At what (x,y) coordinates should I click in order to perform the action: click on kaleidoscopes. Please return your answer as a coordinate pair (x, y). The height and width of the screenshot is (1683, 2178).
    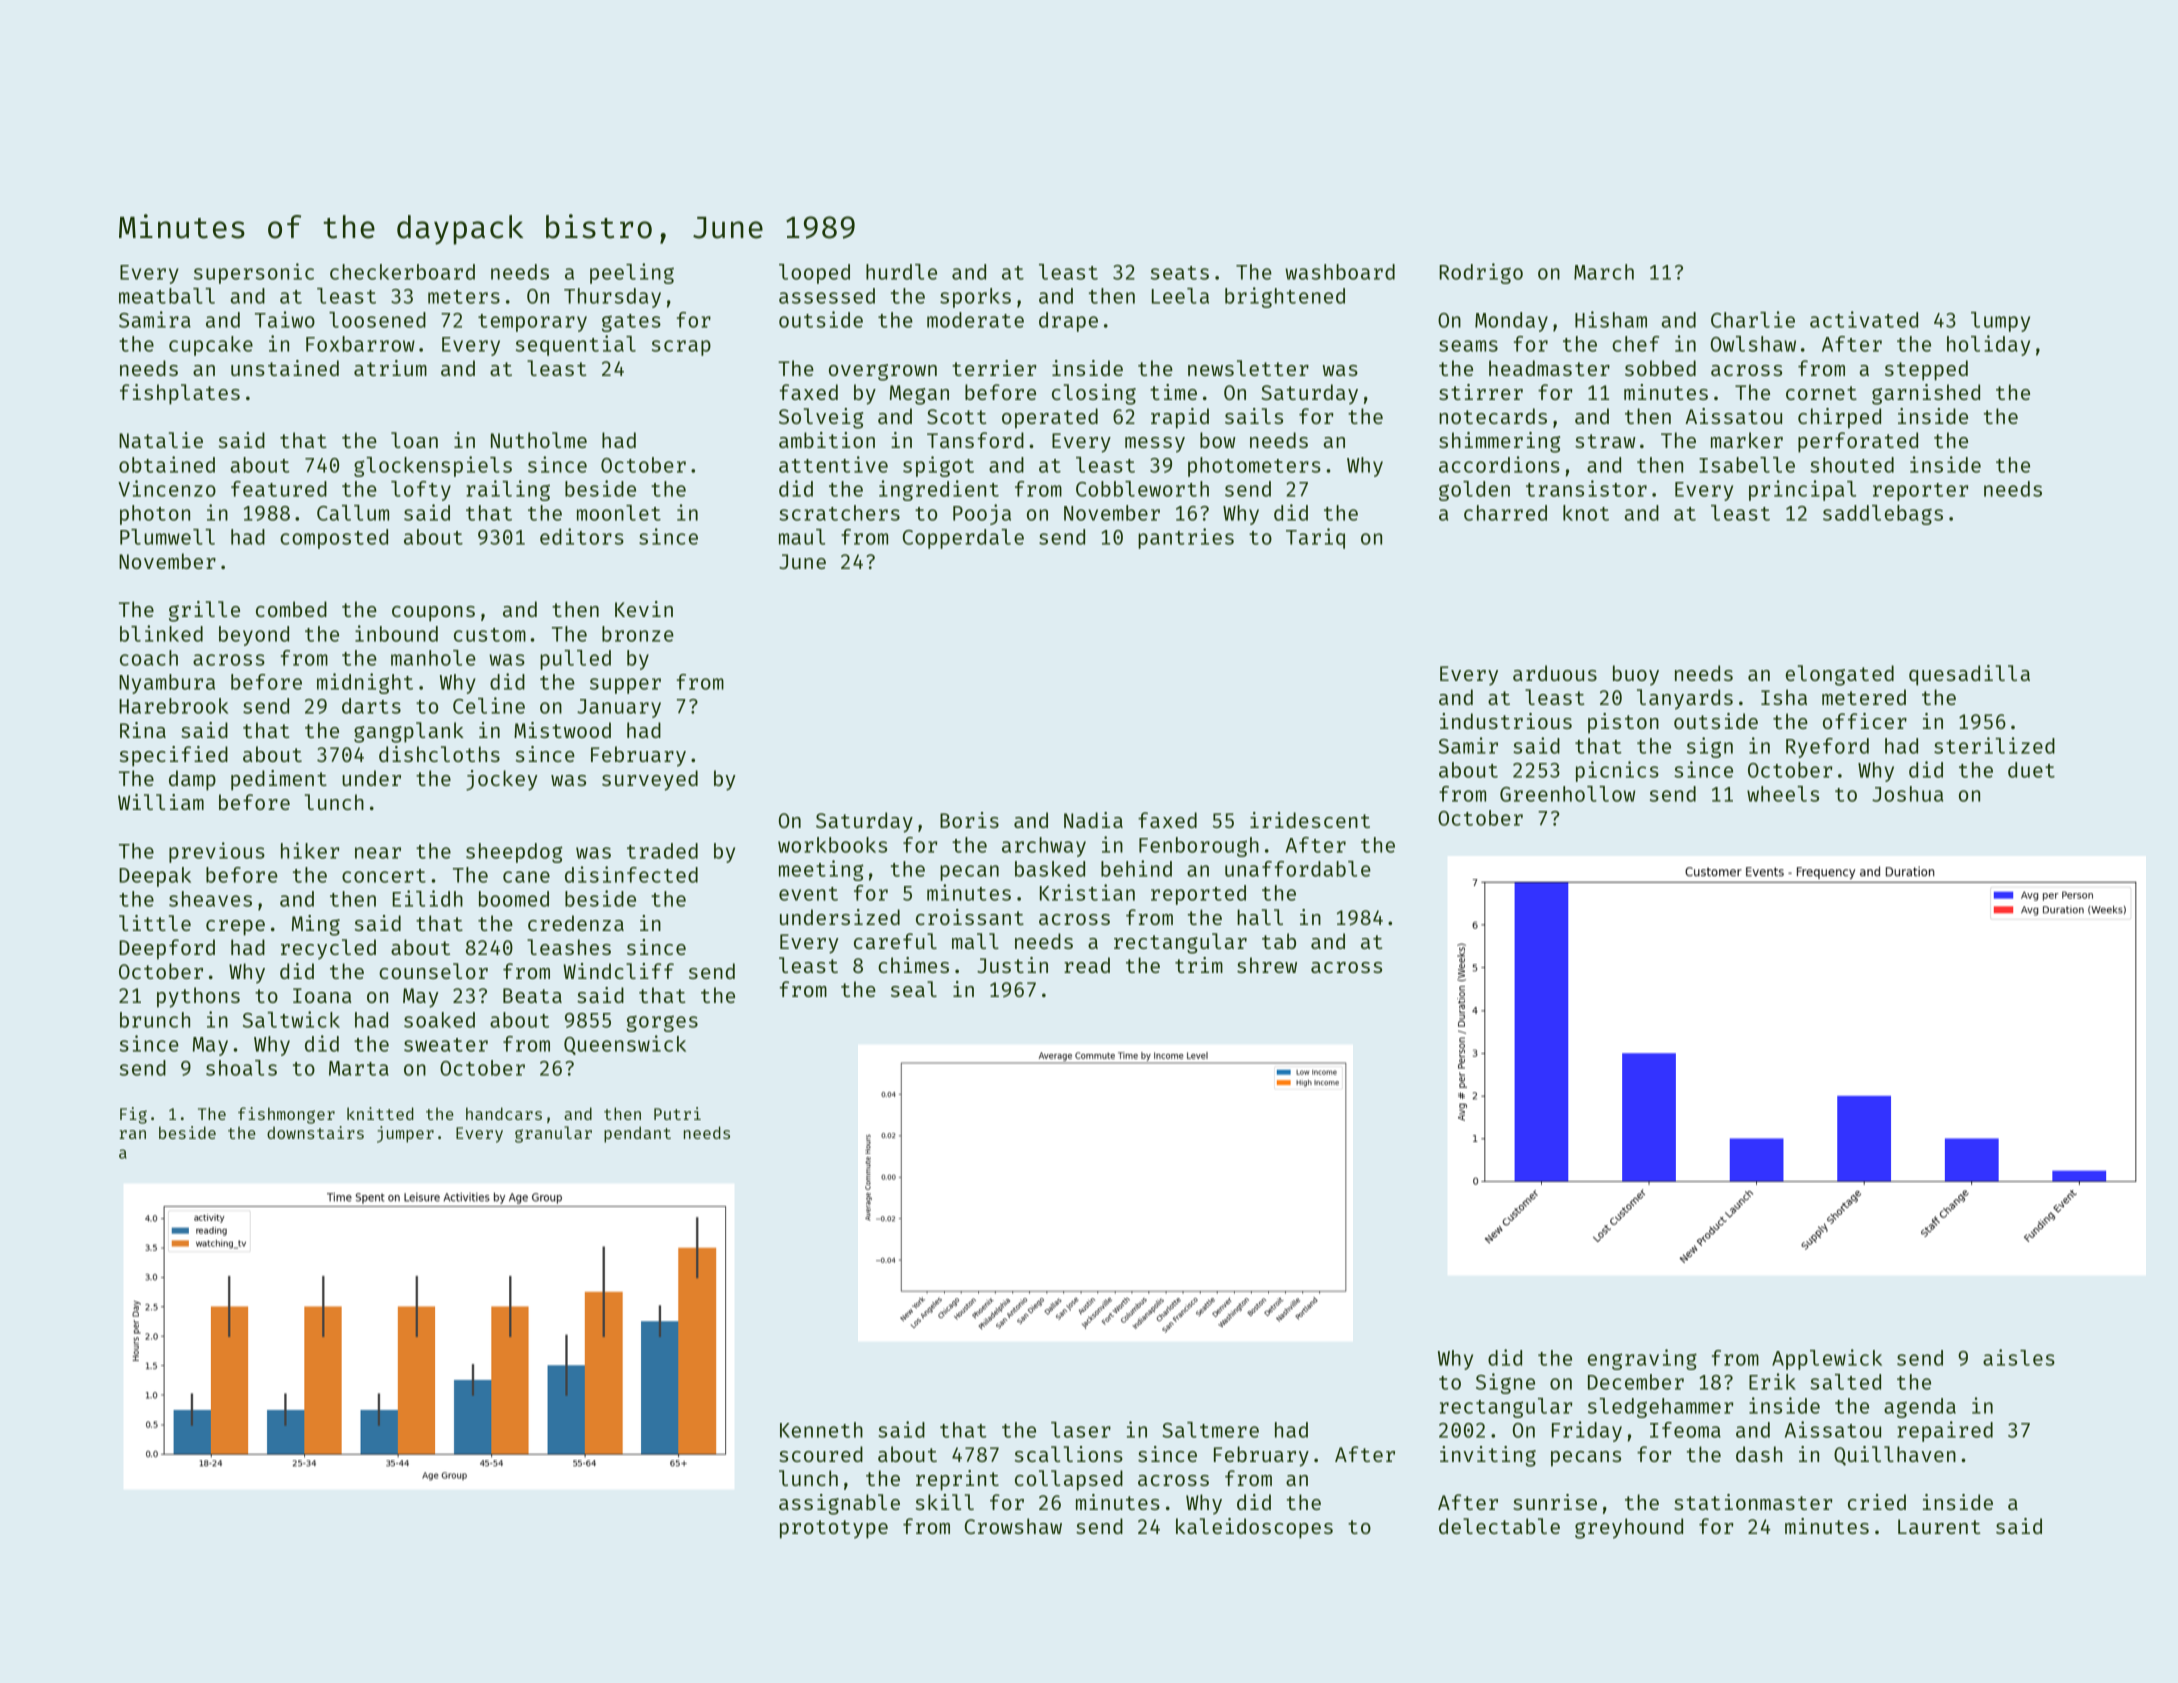
    Looking at the image, I should click on (1254, 1528).
